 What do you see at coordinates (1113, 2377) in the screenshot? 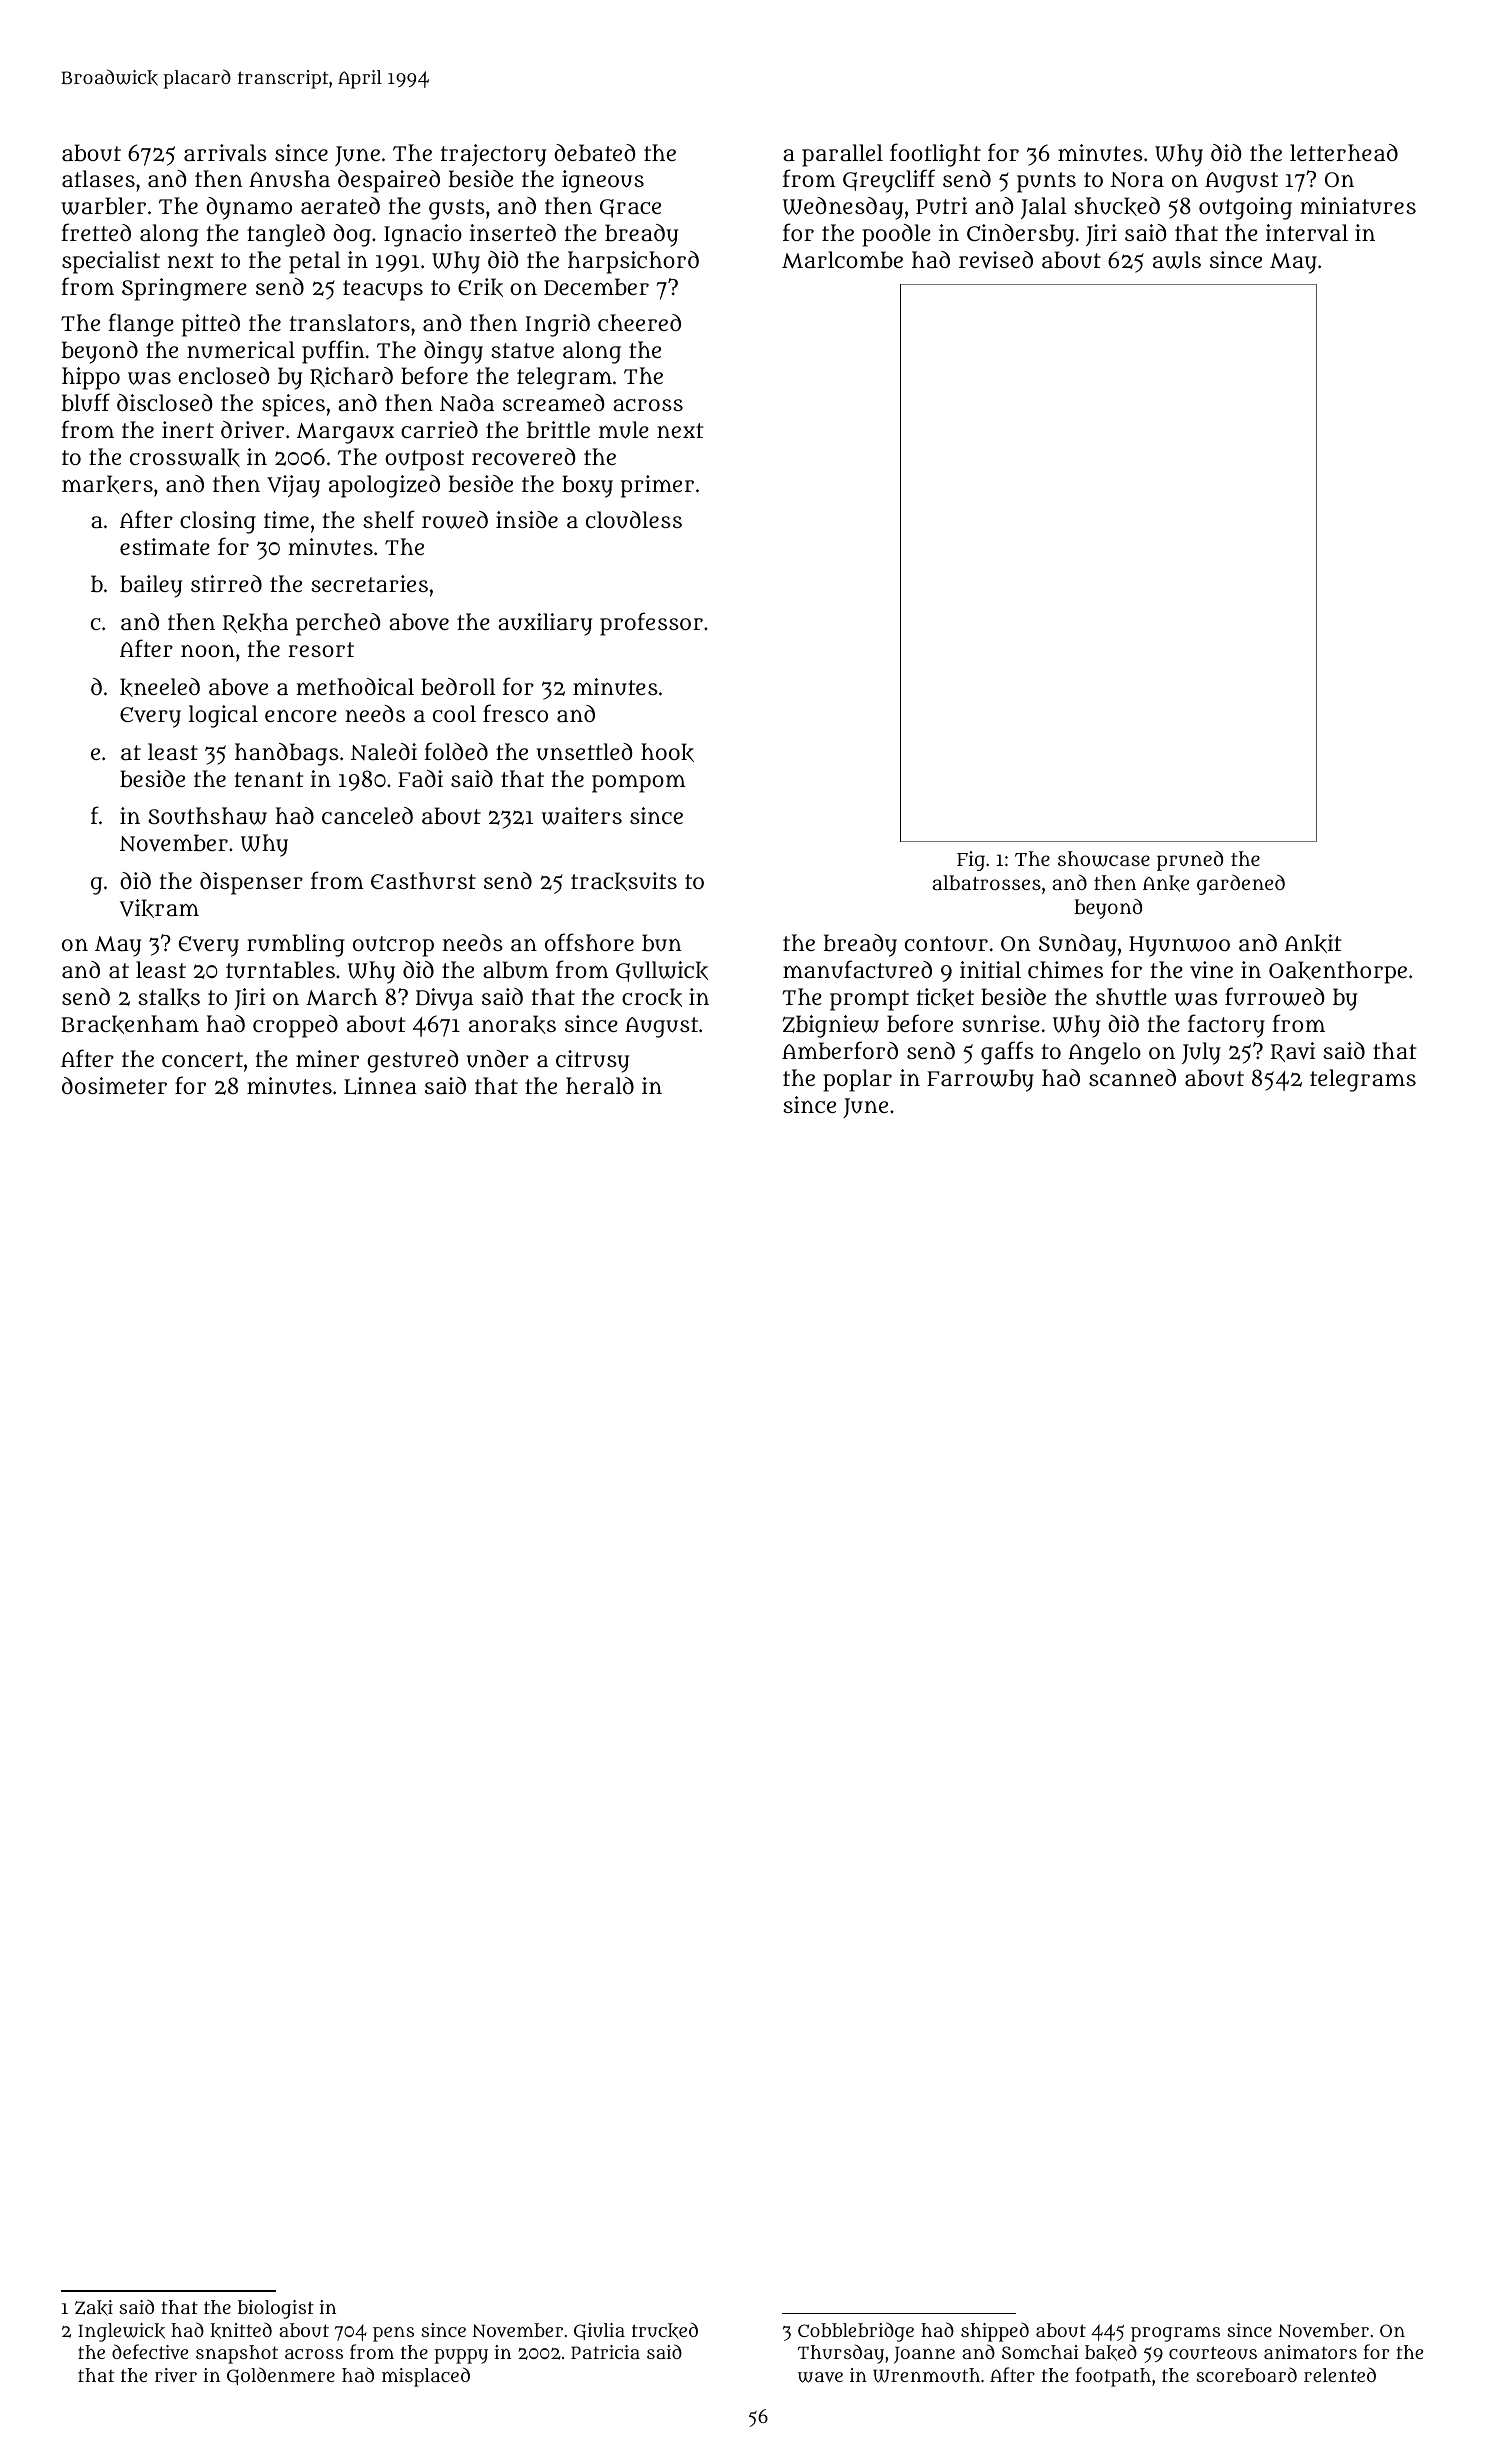
I see `footpath` at bounding box center [1113, 2377].
